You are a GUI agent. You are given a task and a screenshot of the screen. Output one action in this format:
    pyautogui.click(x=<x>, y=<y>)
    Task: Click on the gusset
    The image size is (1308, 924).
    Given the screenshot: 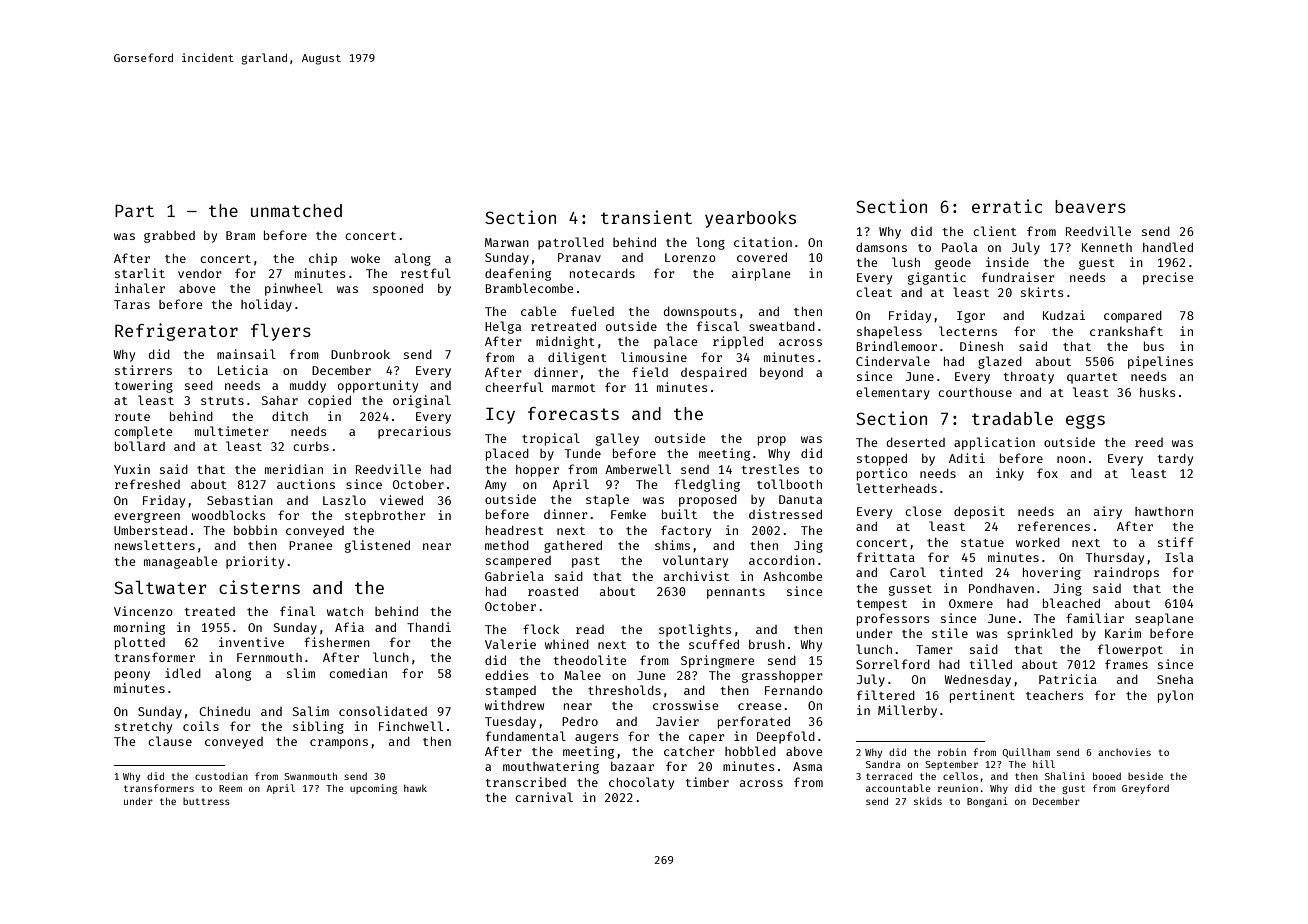 What is the action you would take?
    pyautogui.click(x=910, y=590)
